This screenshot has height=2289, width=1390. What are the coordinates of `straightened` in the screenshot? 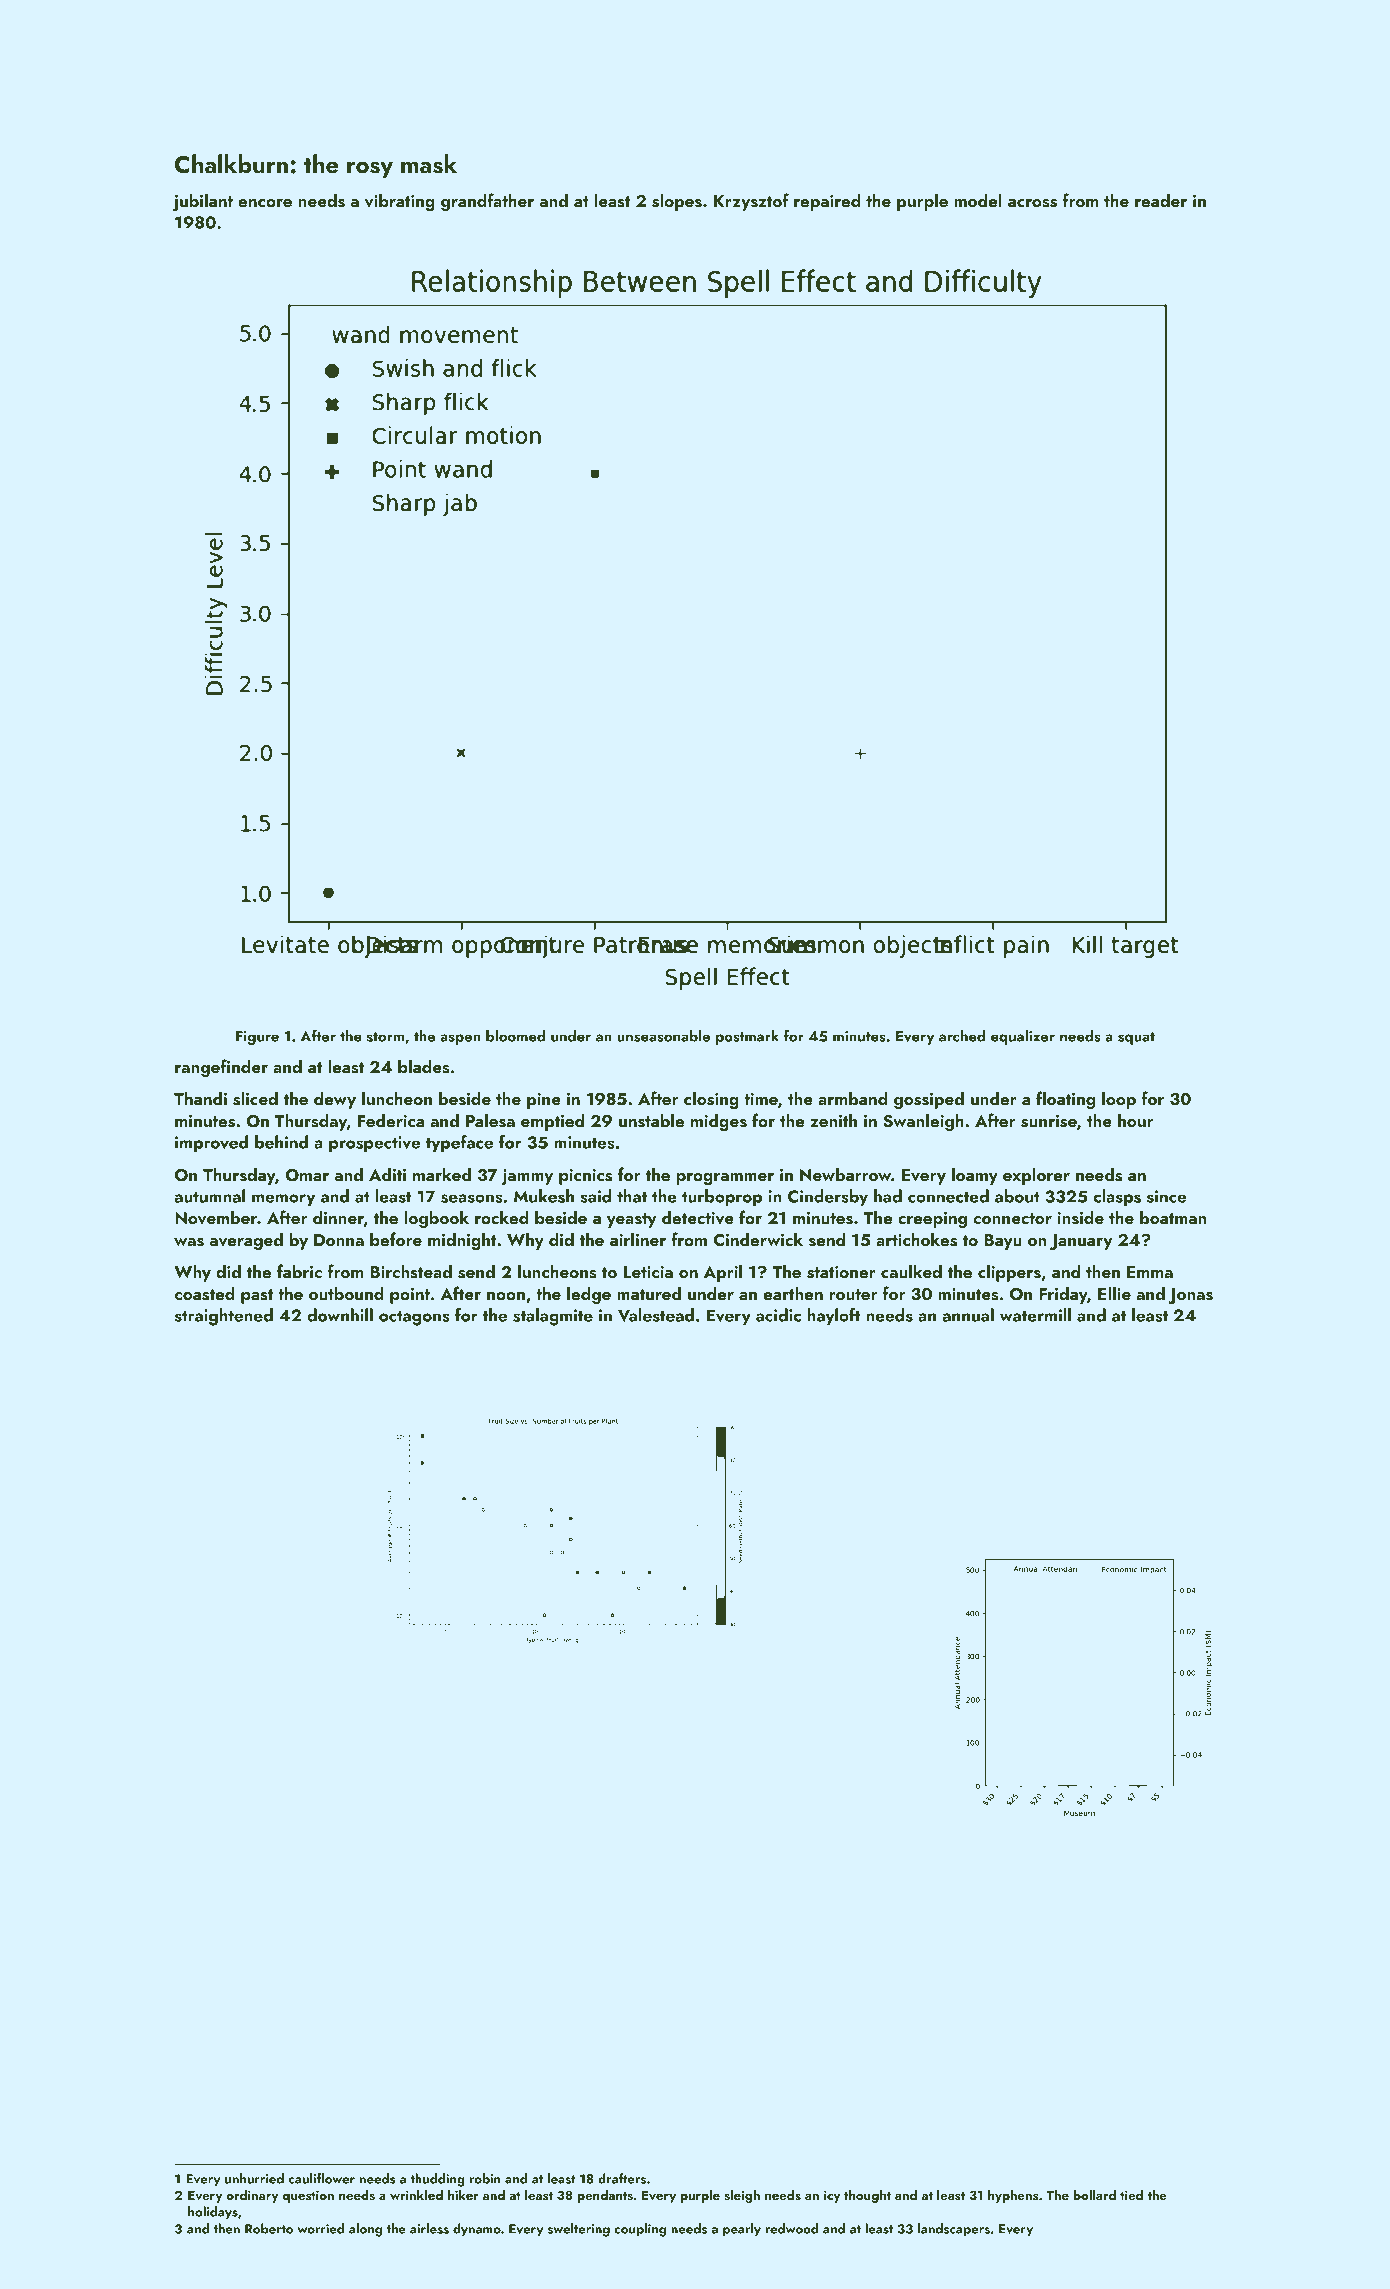 It's located at (224, 1317).
